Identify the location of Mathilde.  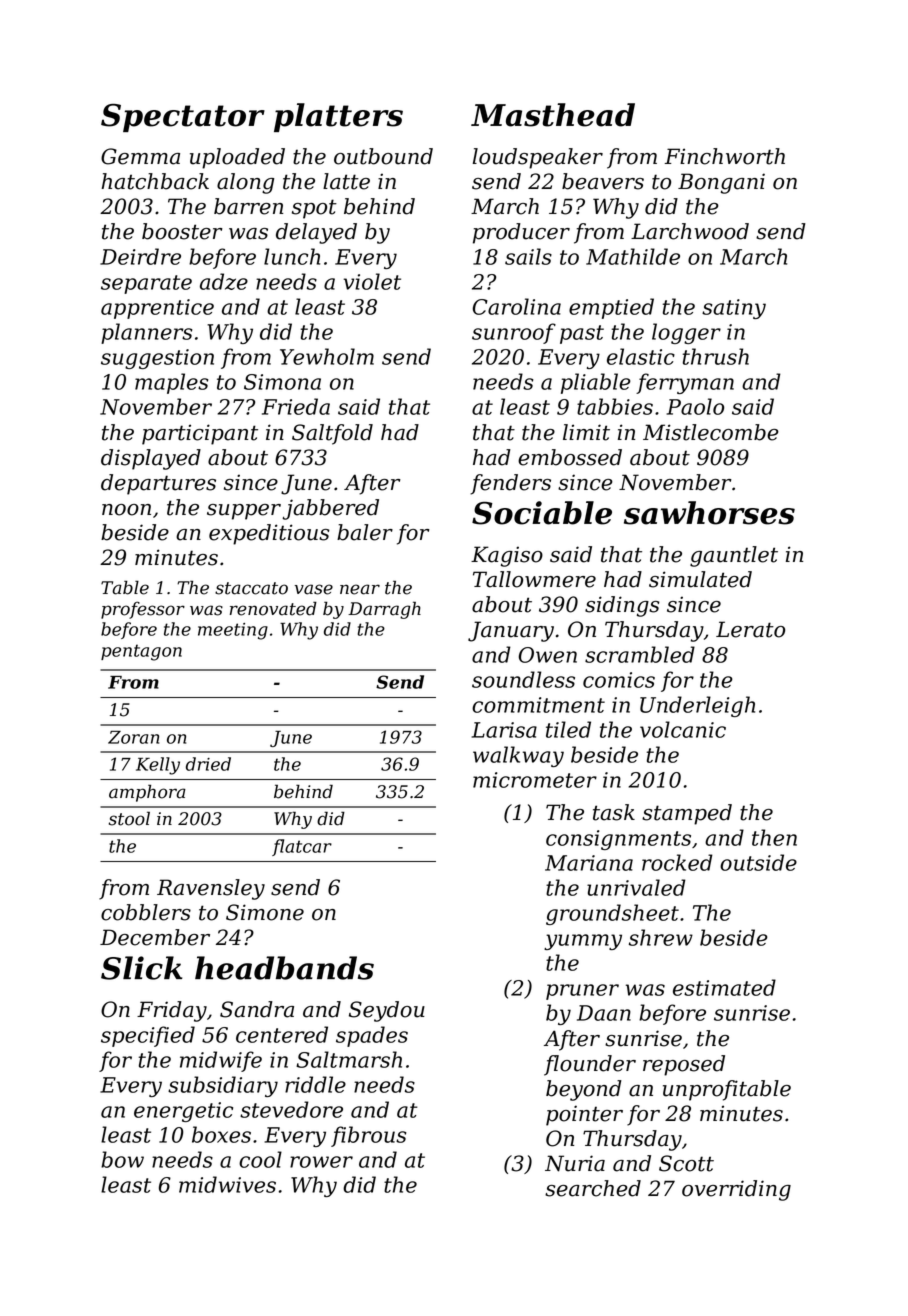
(633, 256).
